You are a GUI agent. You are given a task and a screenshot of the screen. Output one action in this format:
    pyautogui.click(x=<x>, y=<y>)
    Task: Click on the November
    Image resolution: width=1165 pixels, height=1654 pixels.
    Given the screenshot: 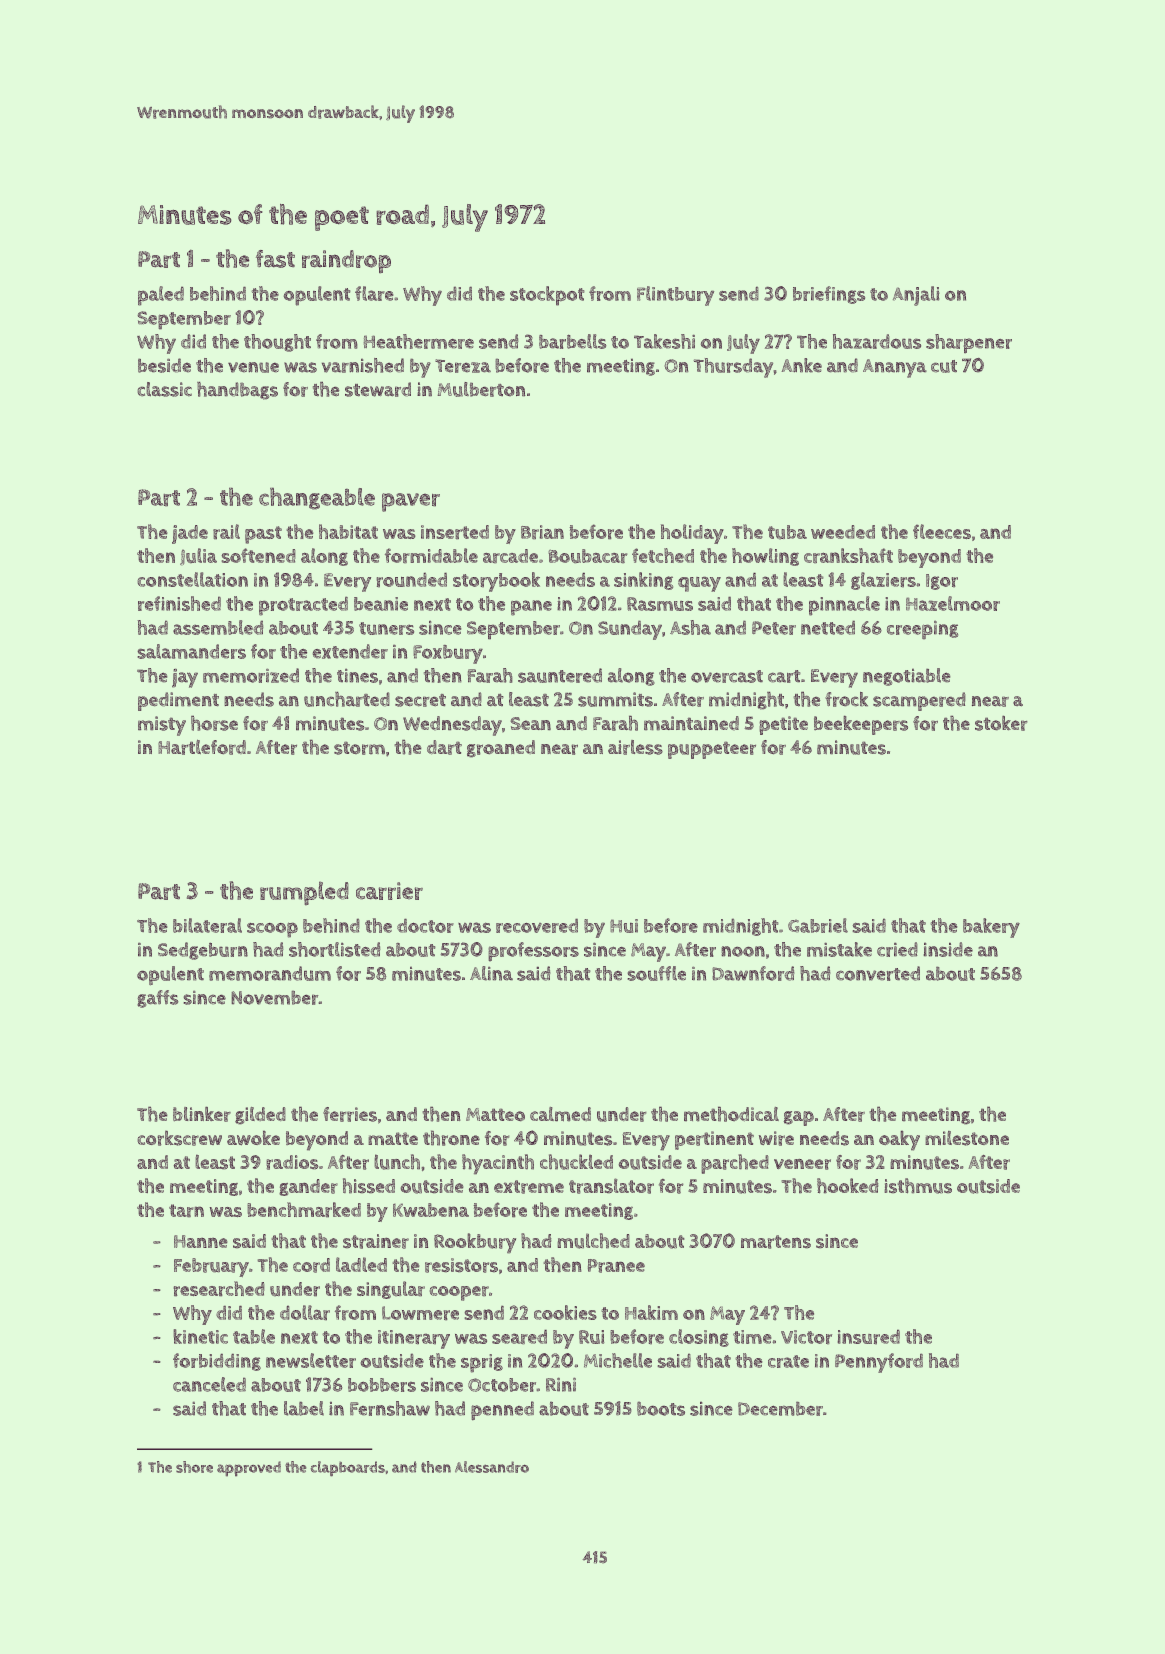 What is the action you would take?
    pyautogui.click(x=275, y=997)
